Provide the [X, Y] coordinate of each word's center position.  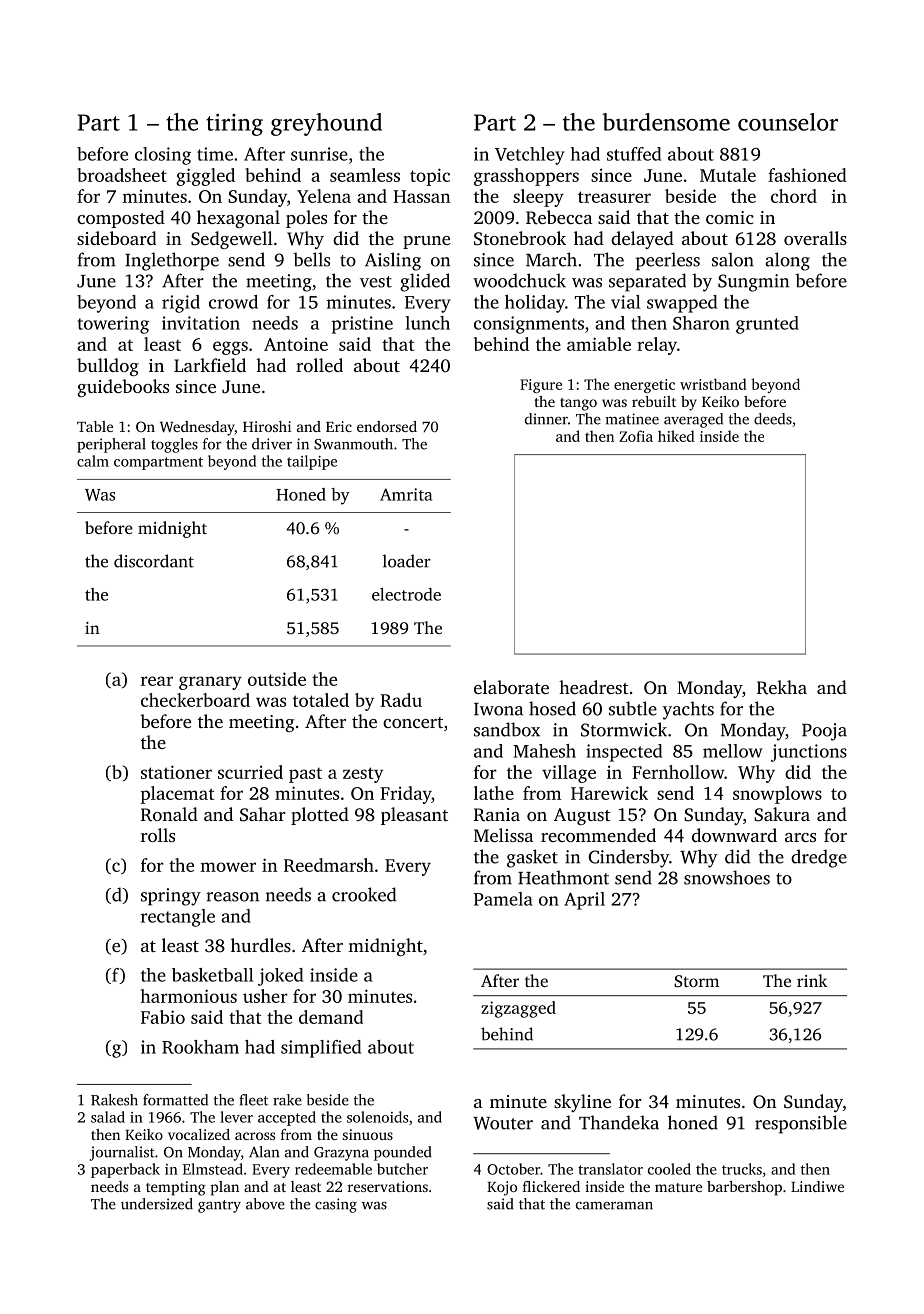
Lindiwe [817, 1186]
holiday [535, 304]
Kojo [502, 1188]
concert [413, 722]
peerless [668, 261]
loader [407, 561]
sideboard [116, 238]
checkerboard [195, 700]
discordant [154, 561]
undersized [157, 1204]
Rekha [782, 687]
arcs [800, 837]
